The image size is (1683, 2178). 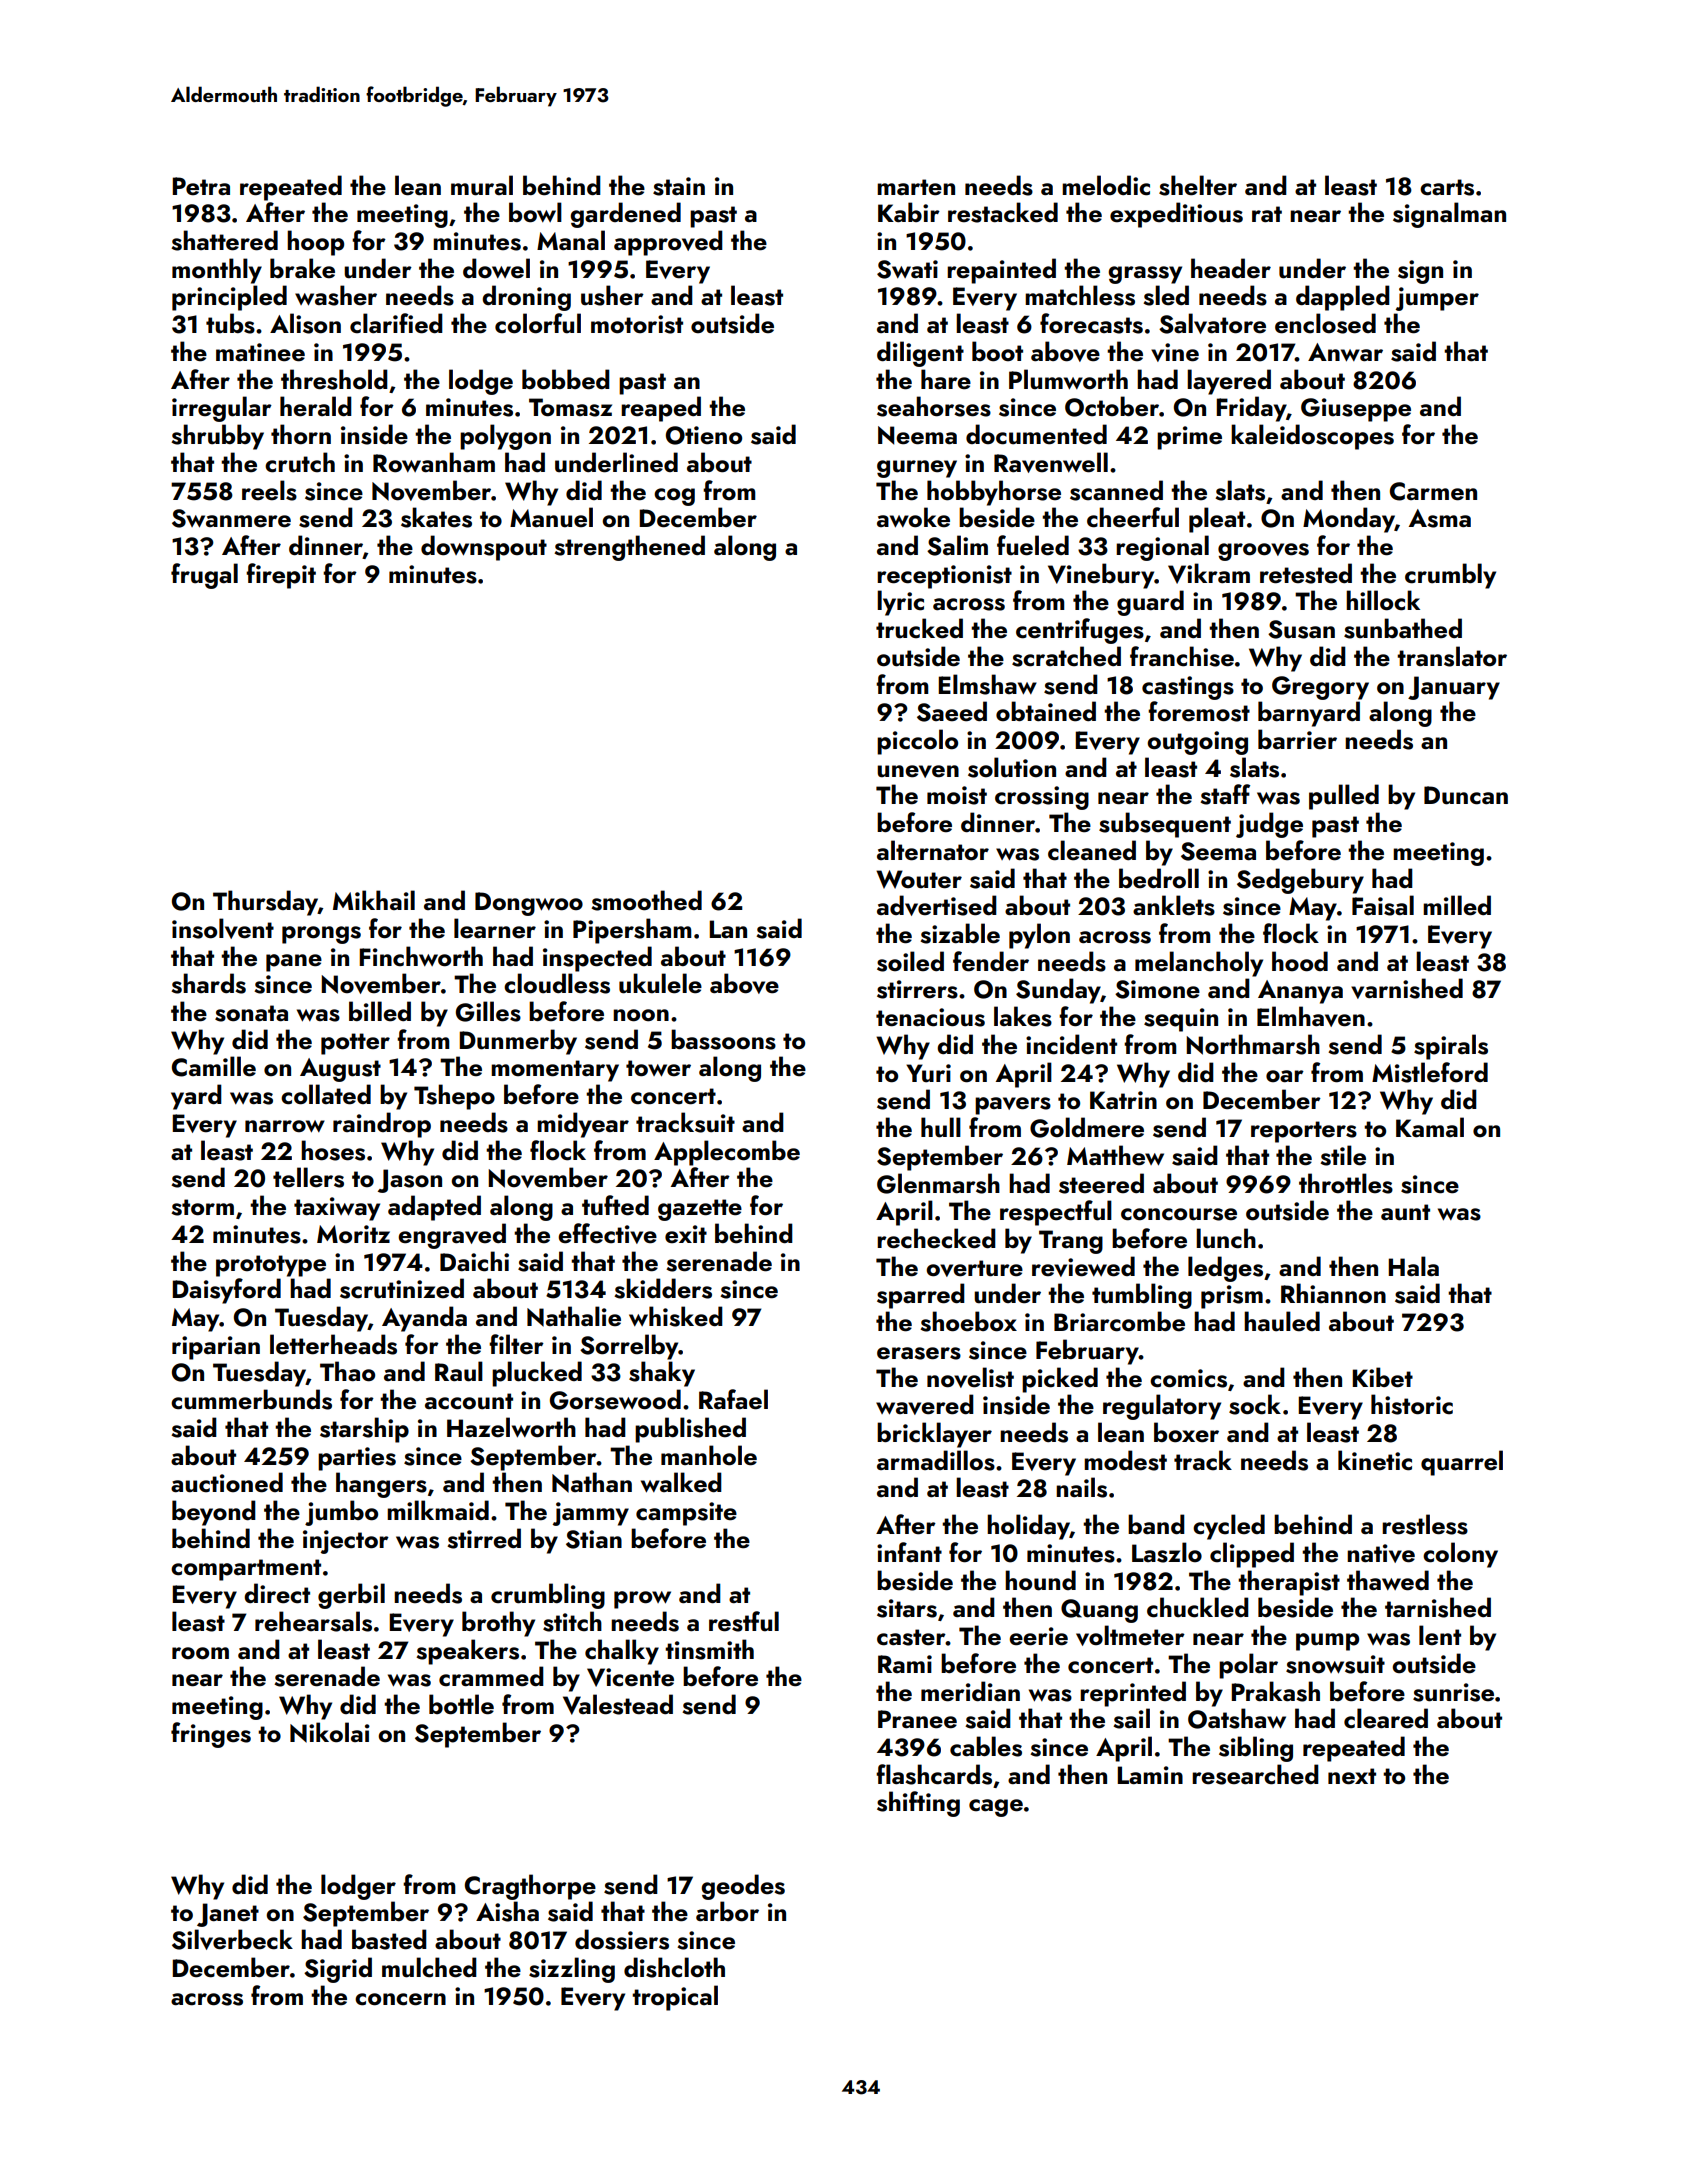 I want to click on tumbling, so click(x=1142, y=1296).
